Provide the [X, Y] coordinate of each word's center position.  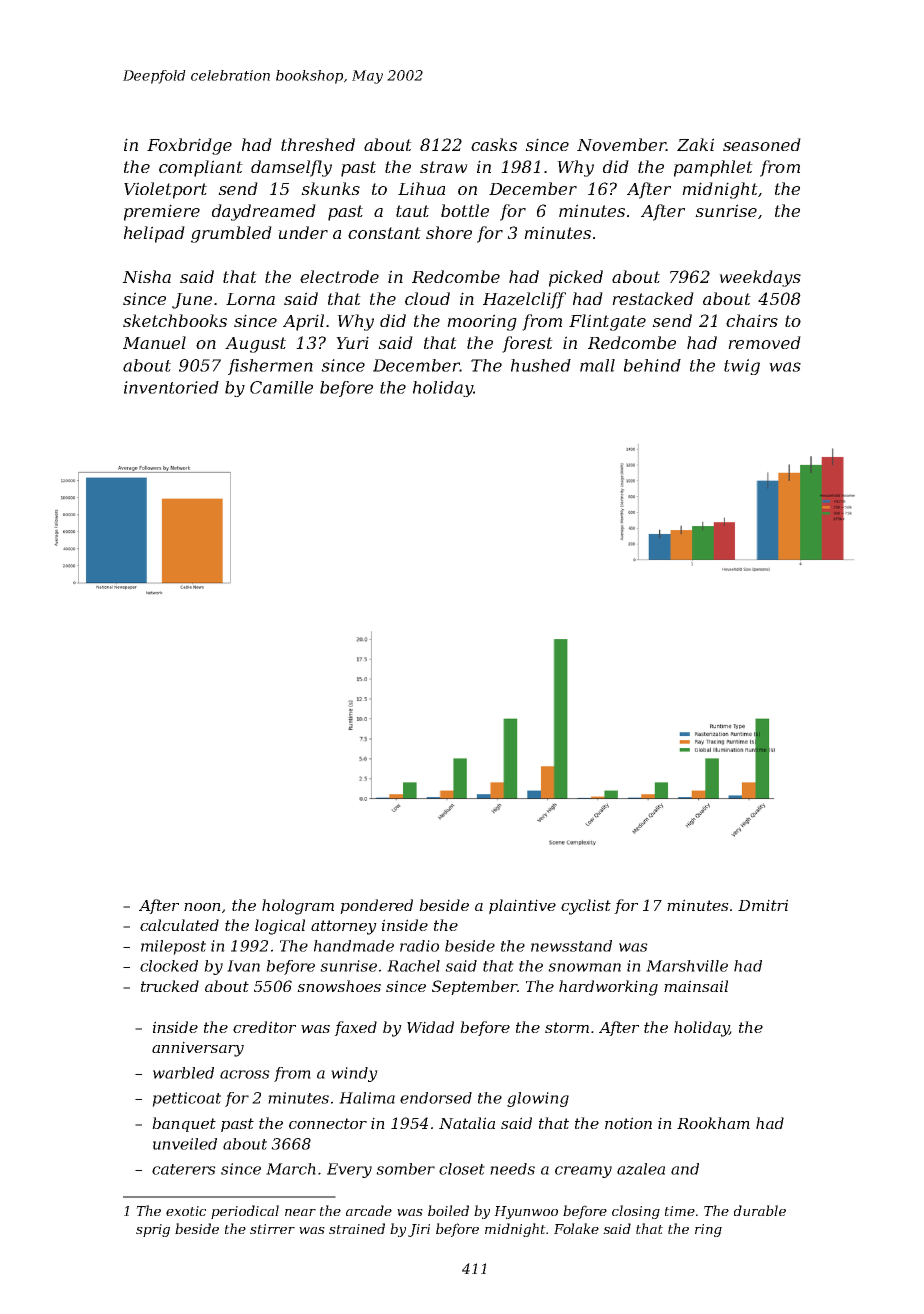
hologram [298, 907]
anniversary [198, 1049]
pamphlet [713, 168]
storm [567, 1027]
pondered [376, 906]
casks [494, 144]
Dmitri [763, 905]
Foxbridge [189, 146]
